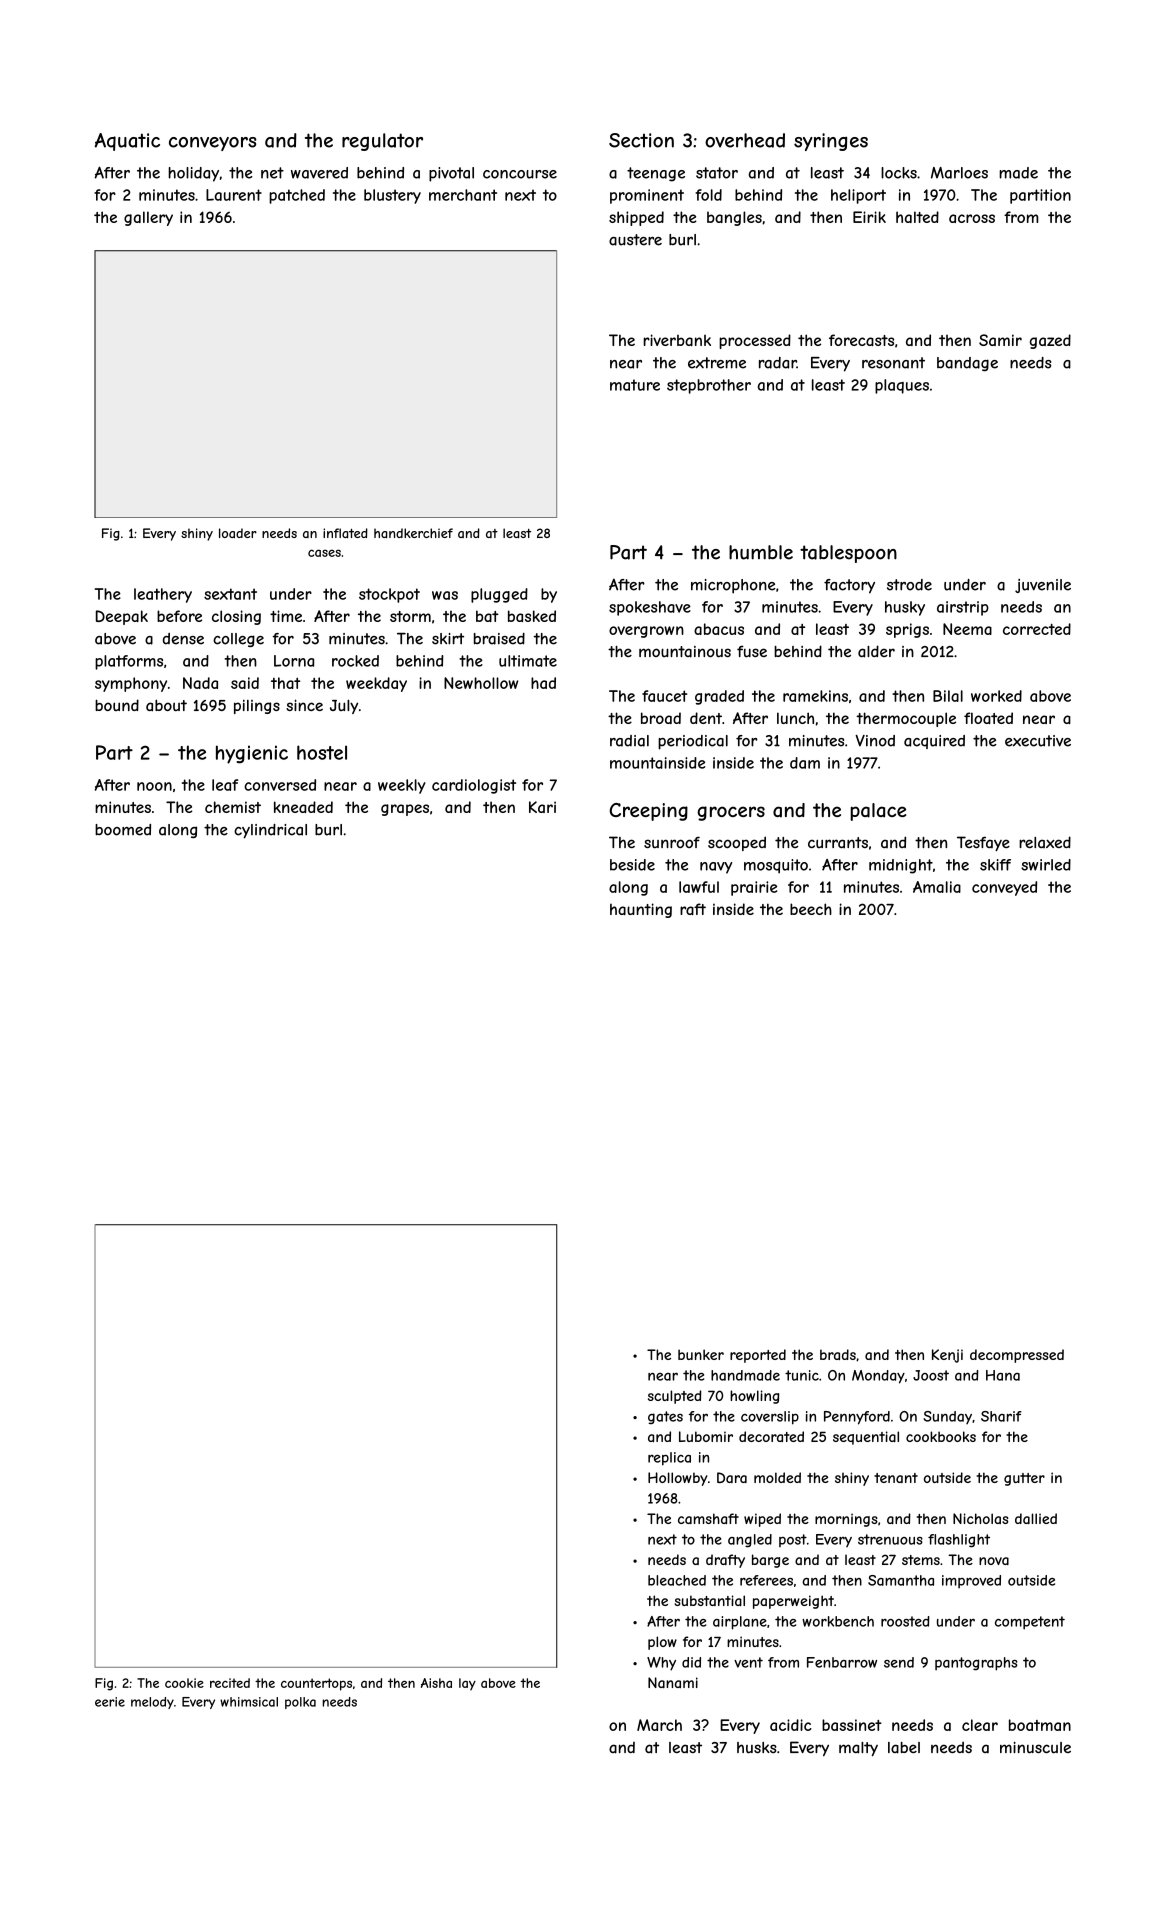  Describe the element at coordinates (1017, 1356) in the screenshot. I see `decompressed` at that location.
